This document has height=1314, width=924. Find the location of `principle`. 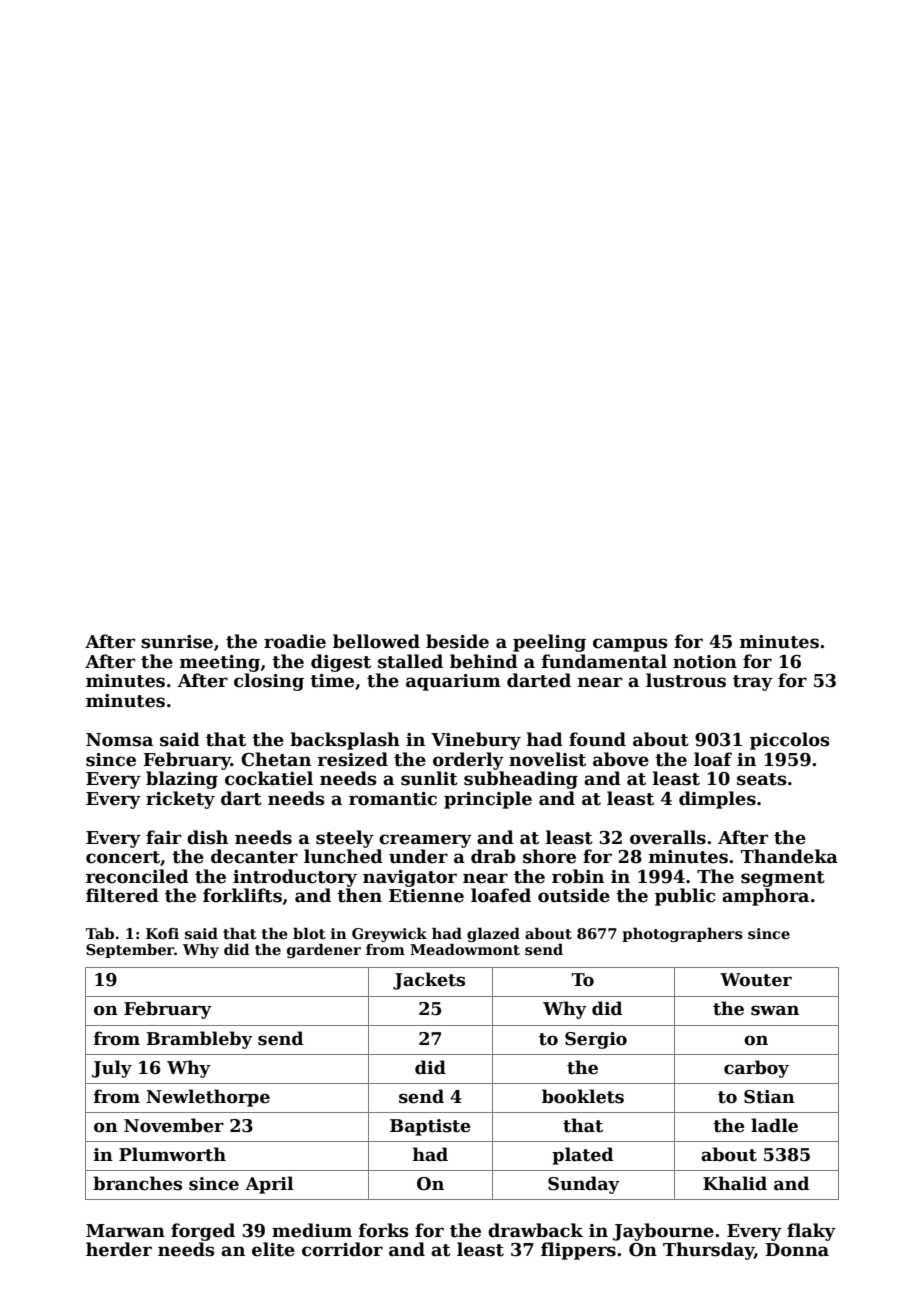

principle is located at coordinates (488, 800).
